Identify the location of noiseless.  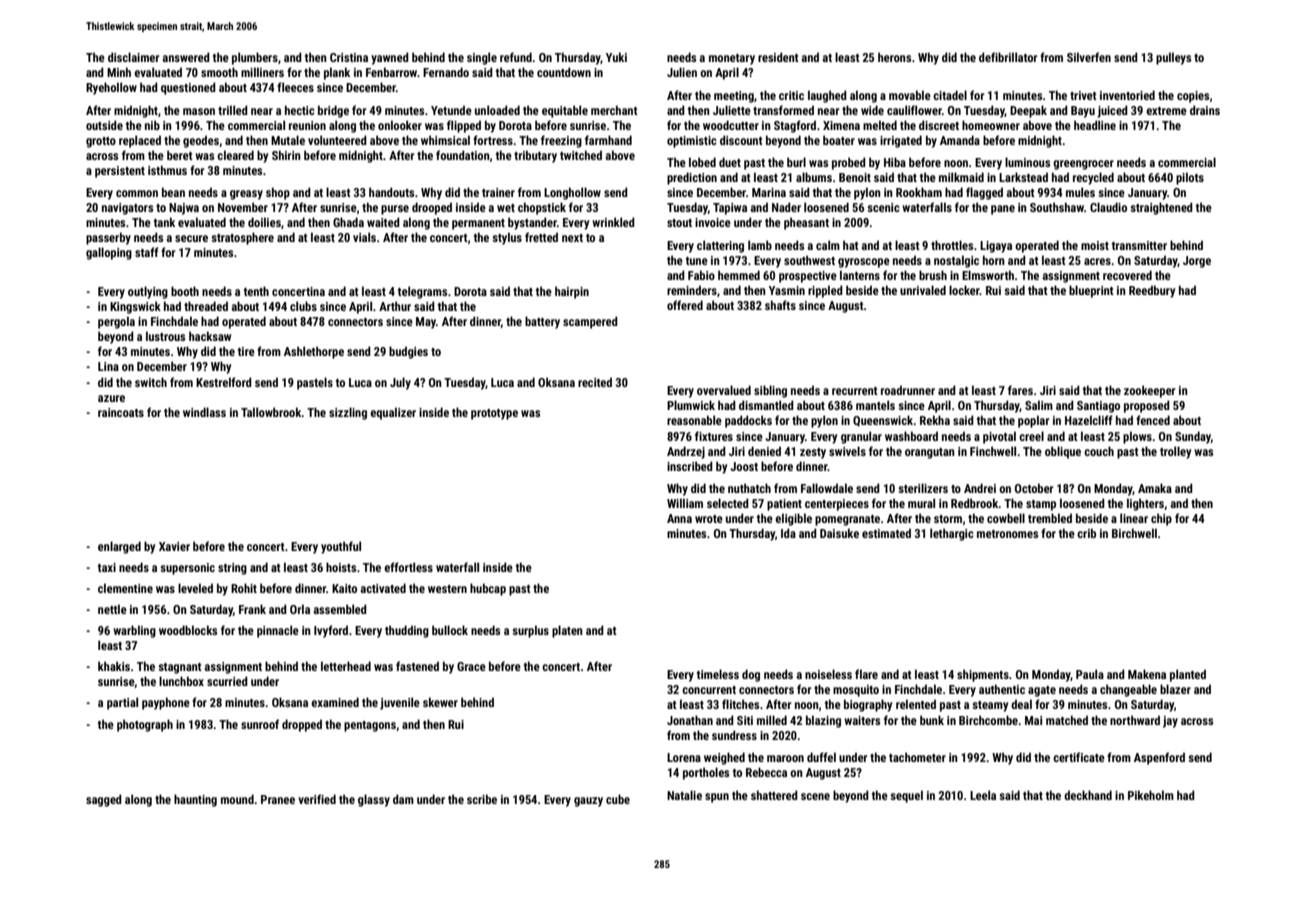
(828, 674).
